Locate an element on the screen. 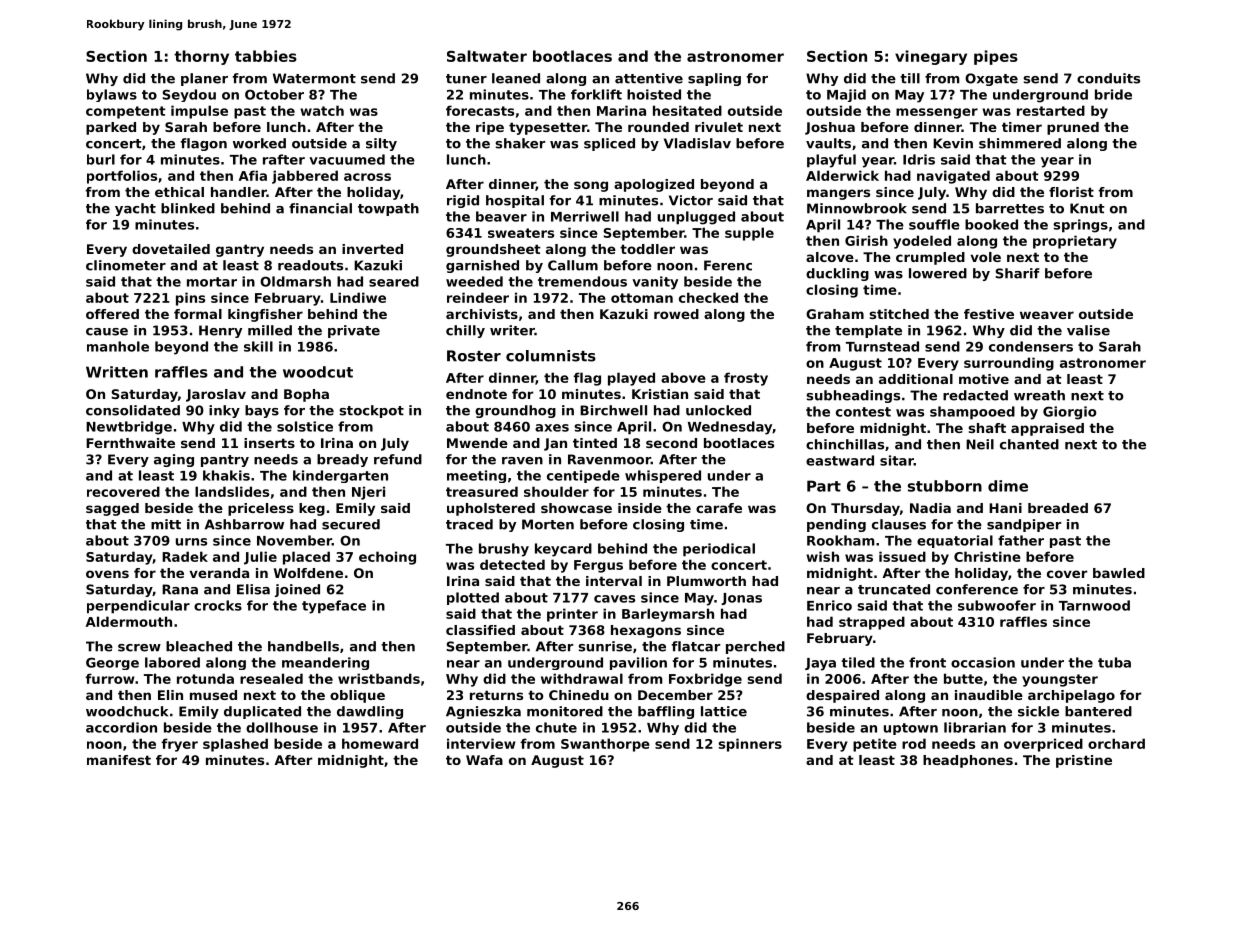 Image resolution: width=1233 pixels, height=952 pixels. sapling is located at coordinates (714, 79).
